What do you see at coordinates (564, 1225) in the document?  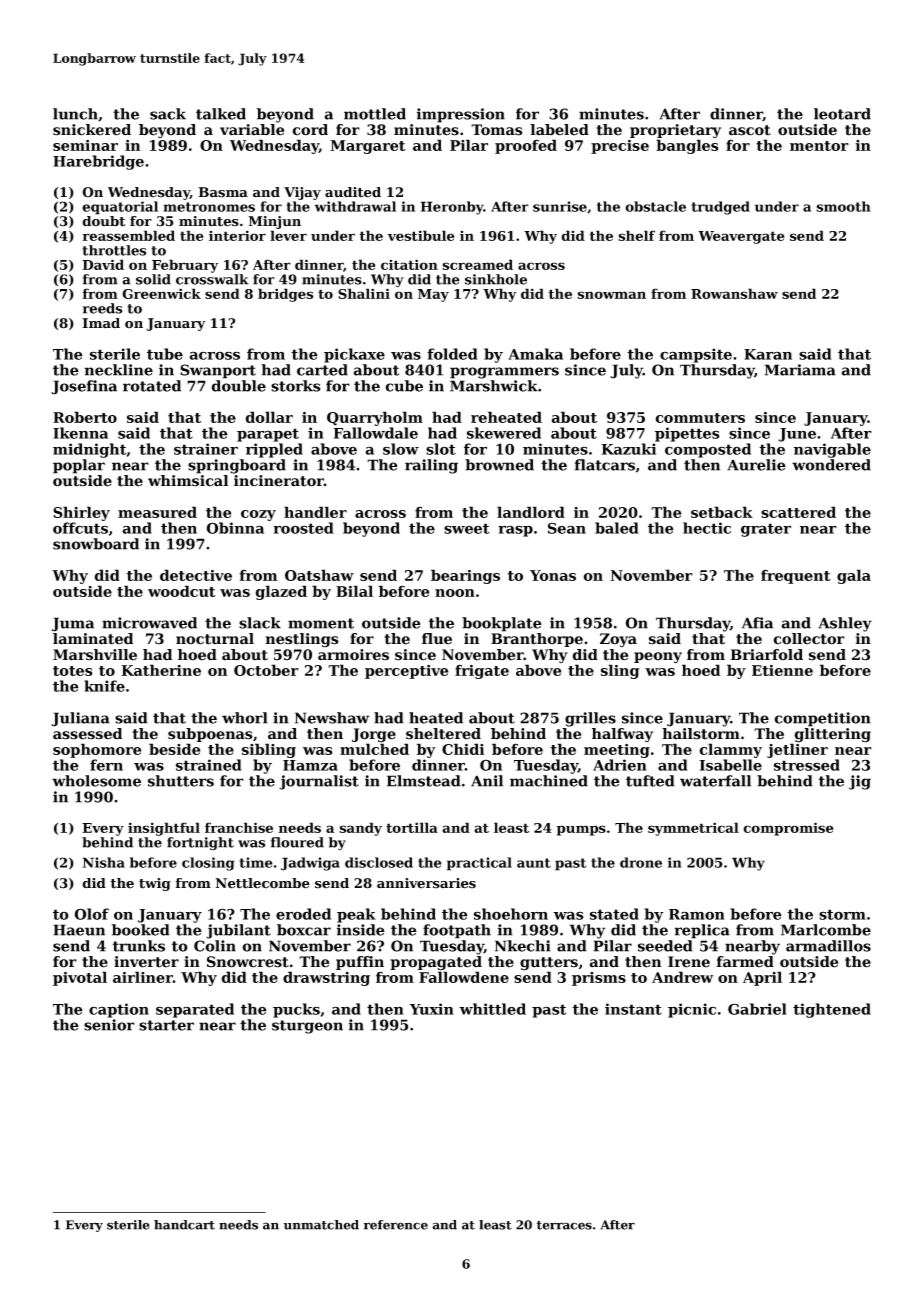 I see `terraces` at bounding box center [564, 1225].
